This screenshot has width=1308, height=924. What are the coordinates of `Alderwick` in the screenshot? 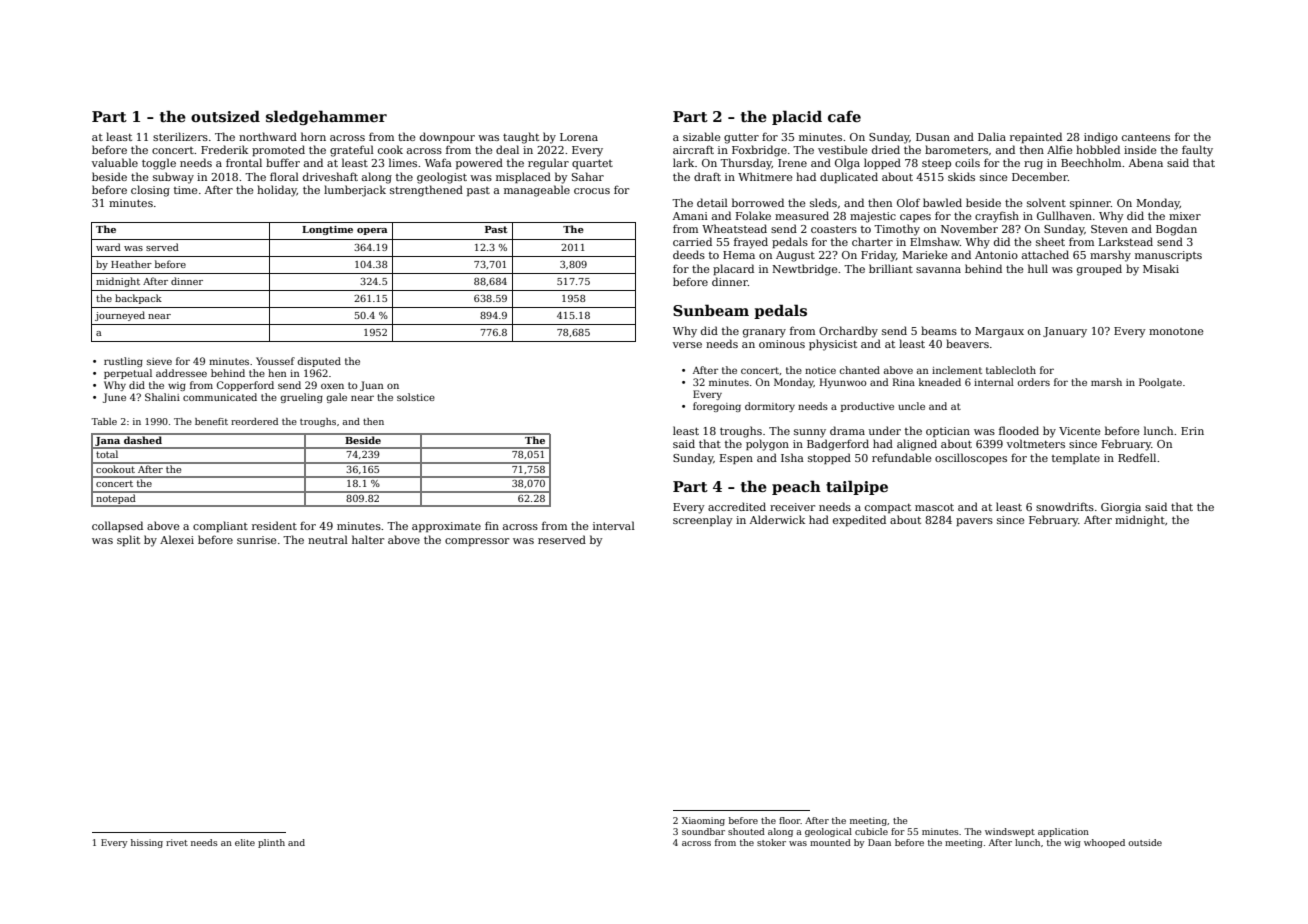 It's located at (777, 519).
